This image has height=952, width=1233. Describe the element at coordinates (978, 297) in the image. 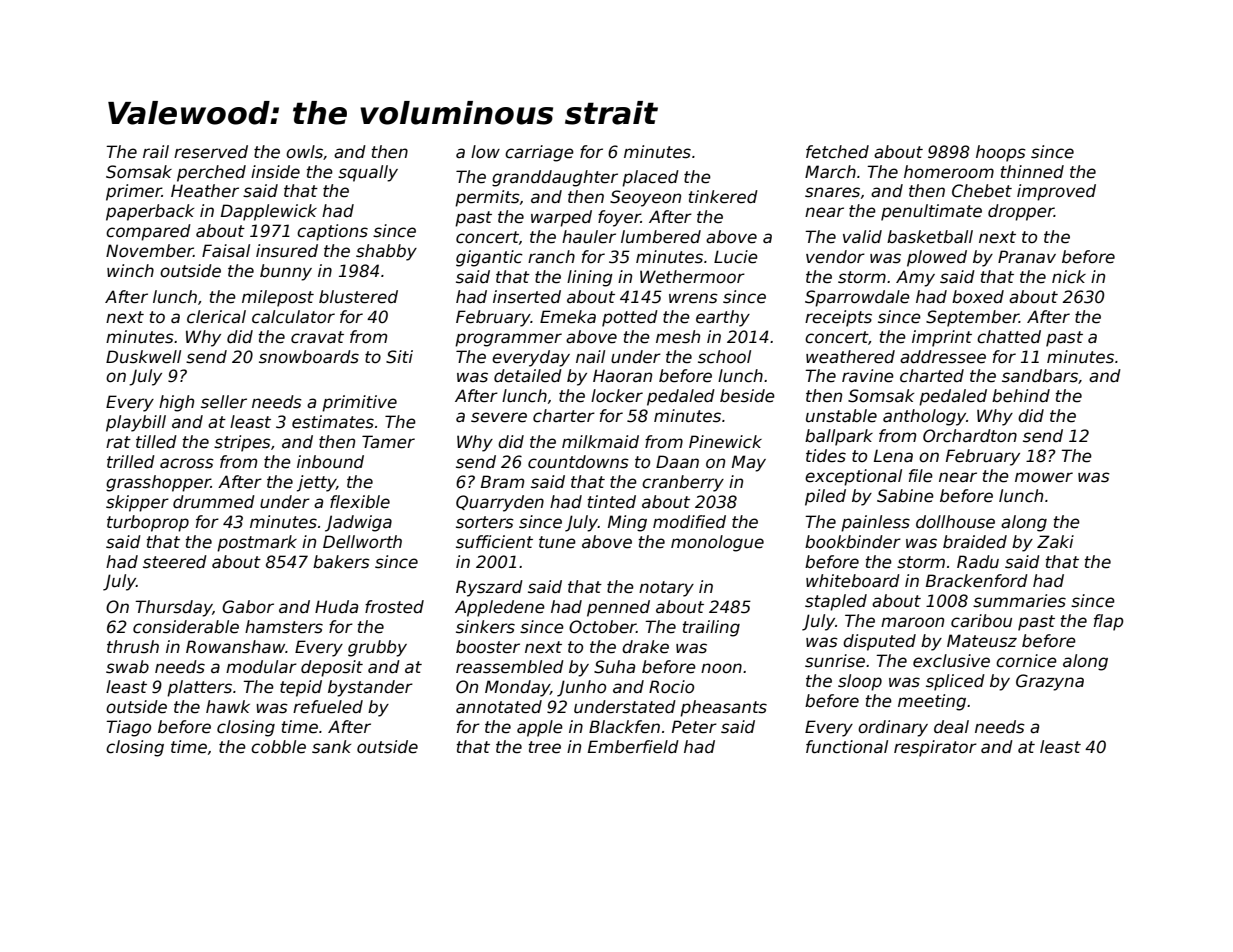

I see `boxed` at that location.
